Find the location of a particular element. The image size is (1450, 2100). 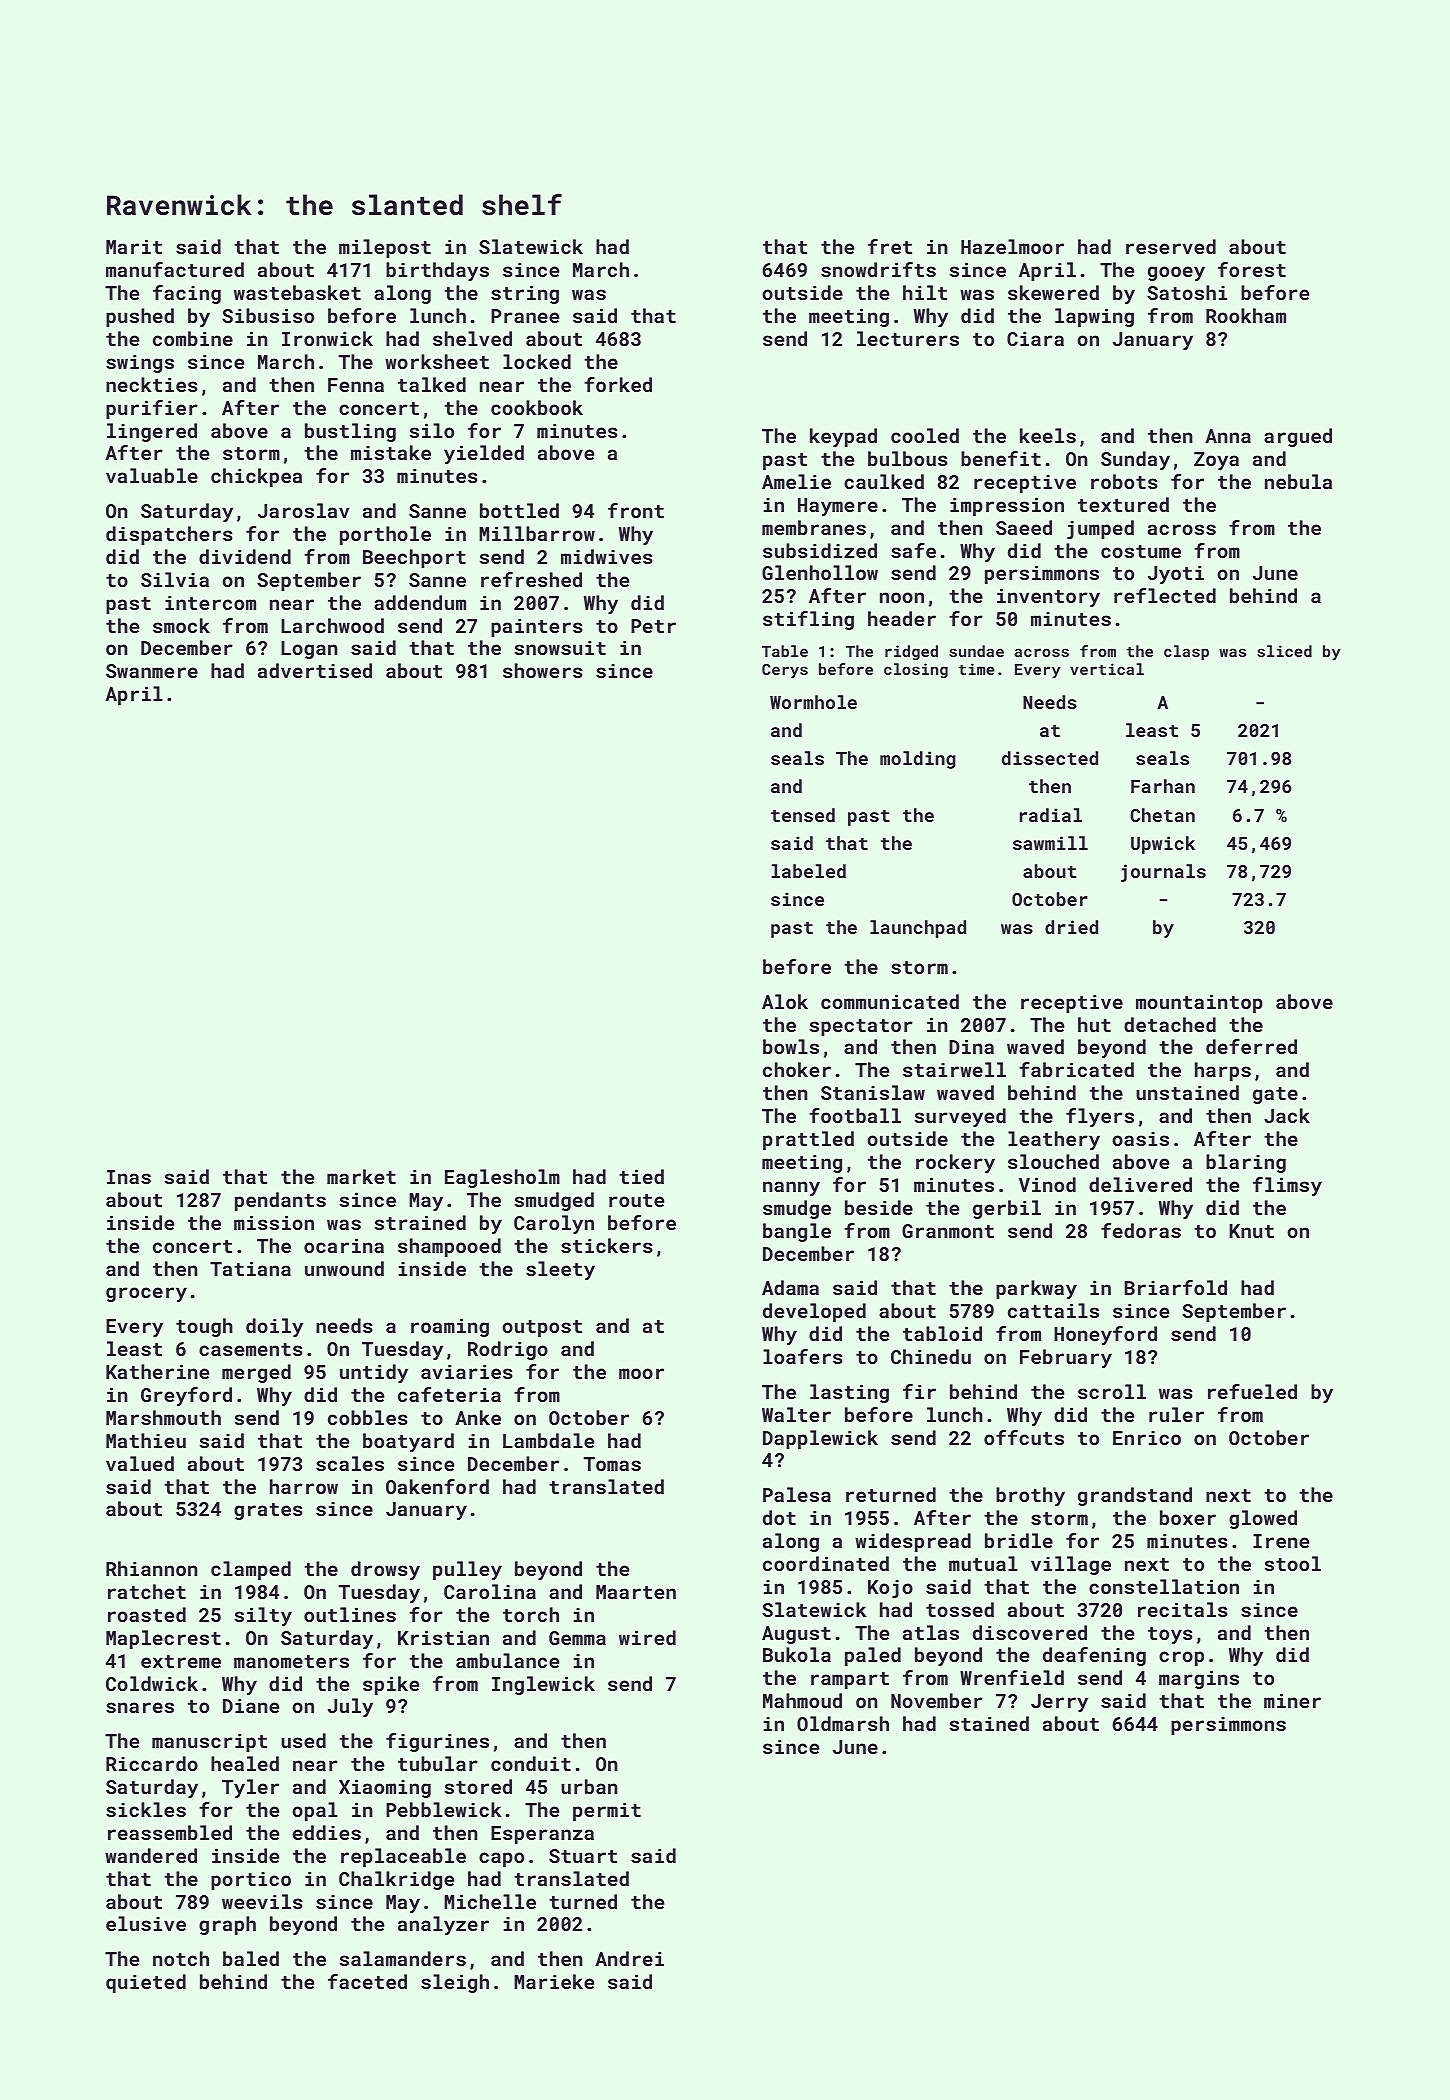

snowdrifts is located at coordinates (878, 269).
